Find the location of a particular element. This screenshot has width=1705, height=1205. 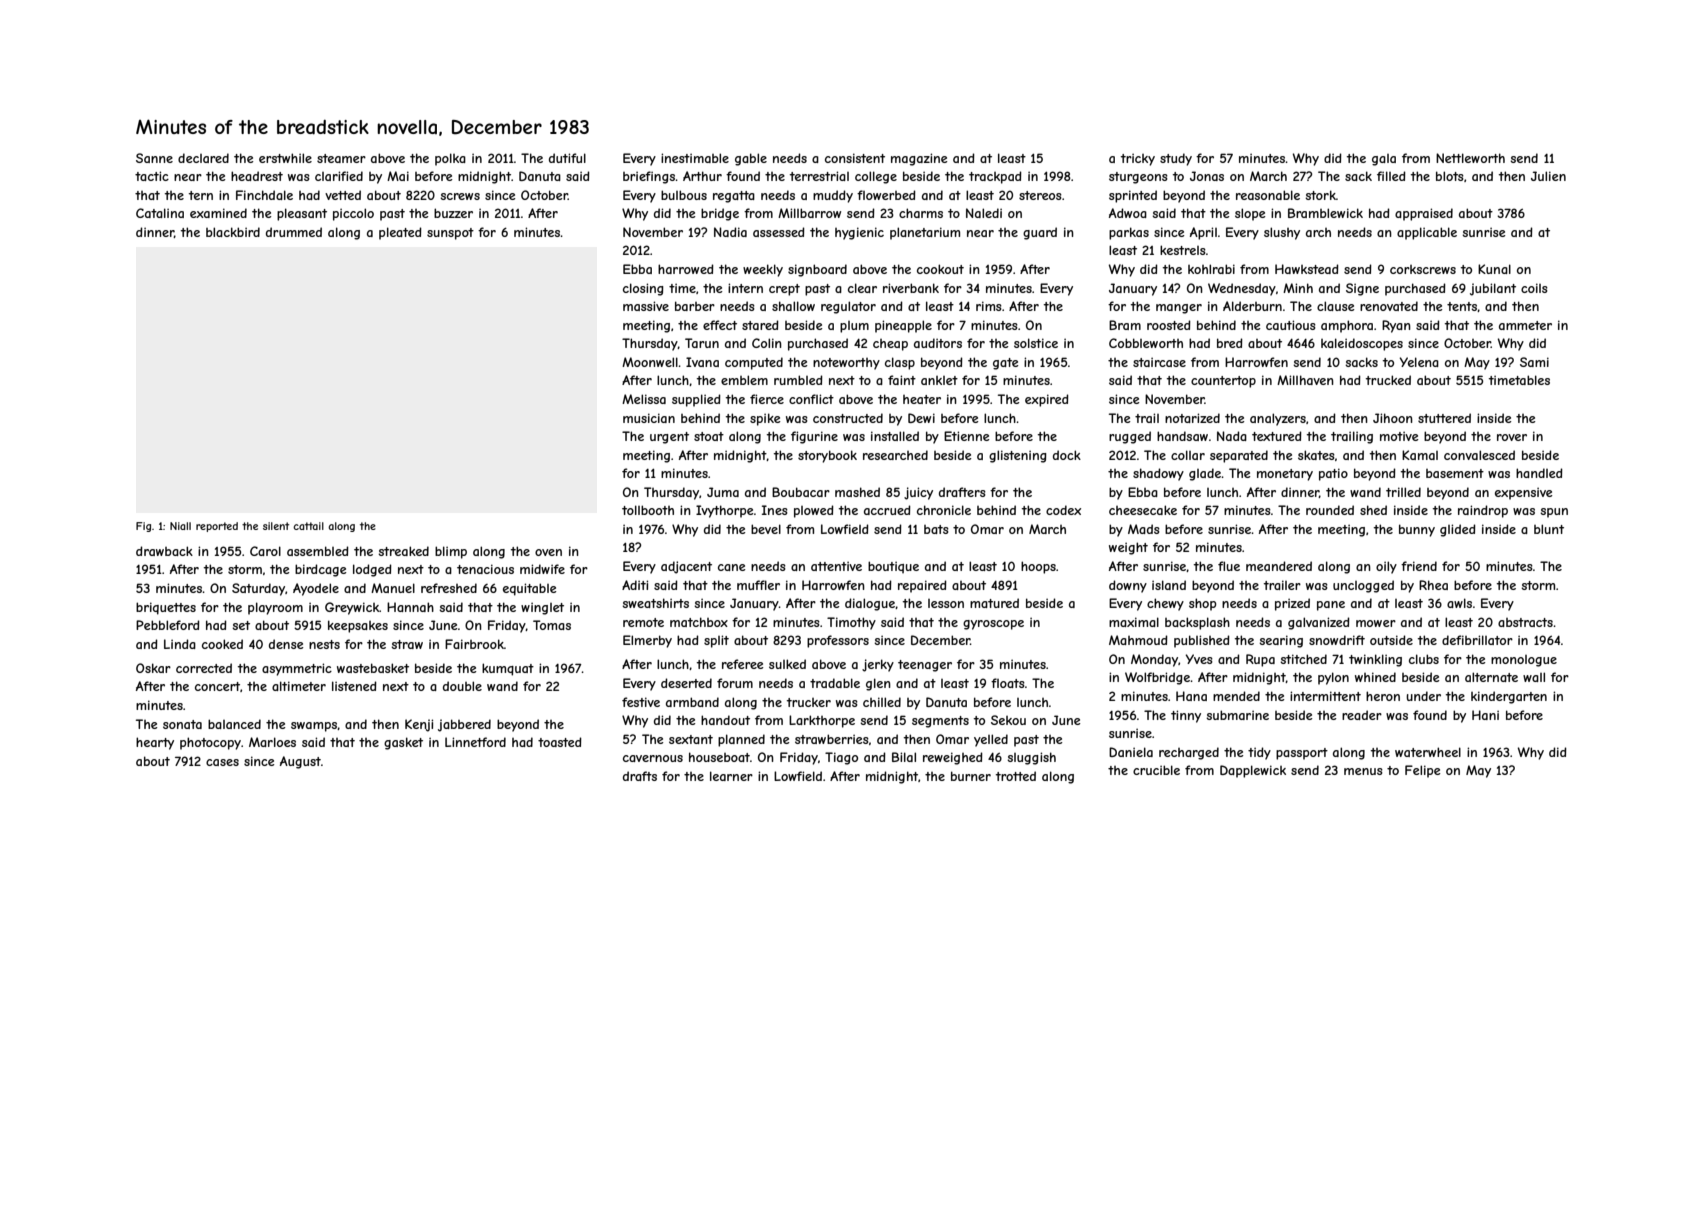

spun is located at coordinates (1554, 513).
